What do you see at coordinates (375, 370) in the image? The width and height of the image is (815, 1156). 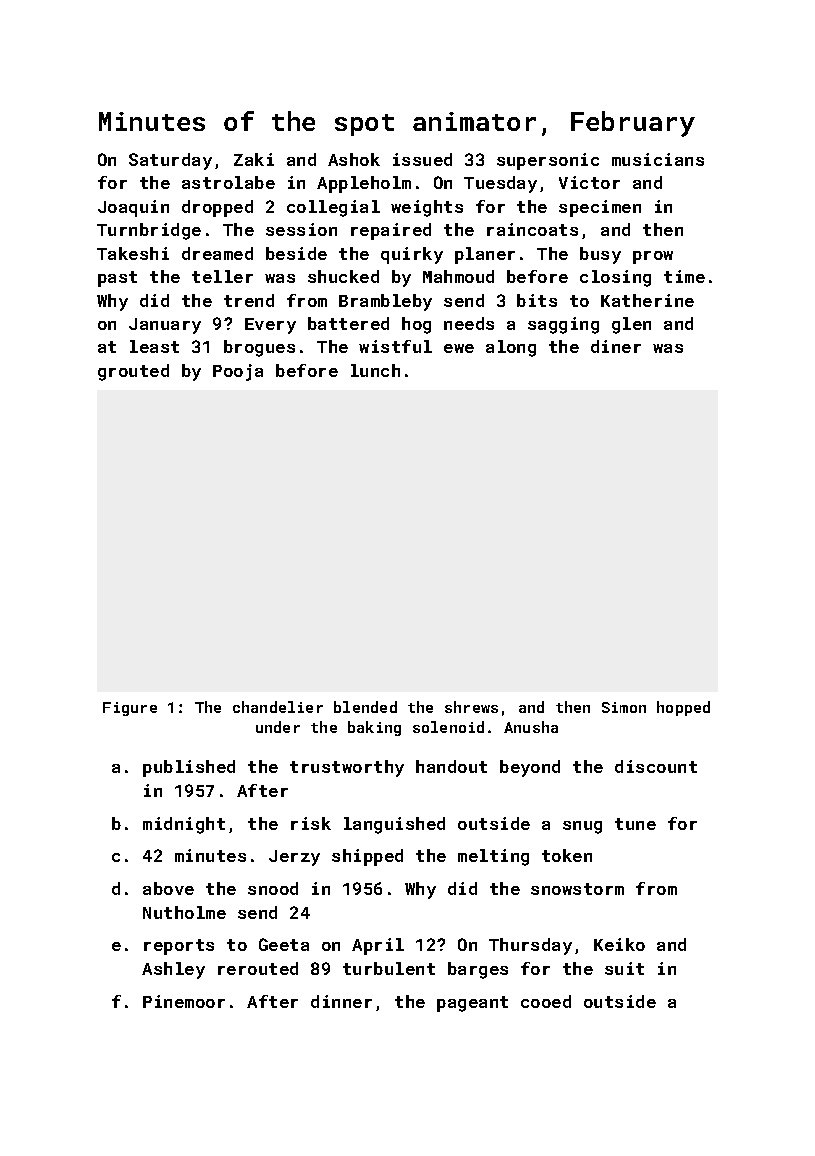 I see `lunch` at bounding box center [375, 370].
